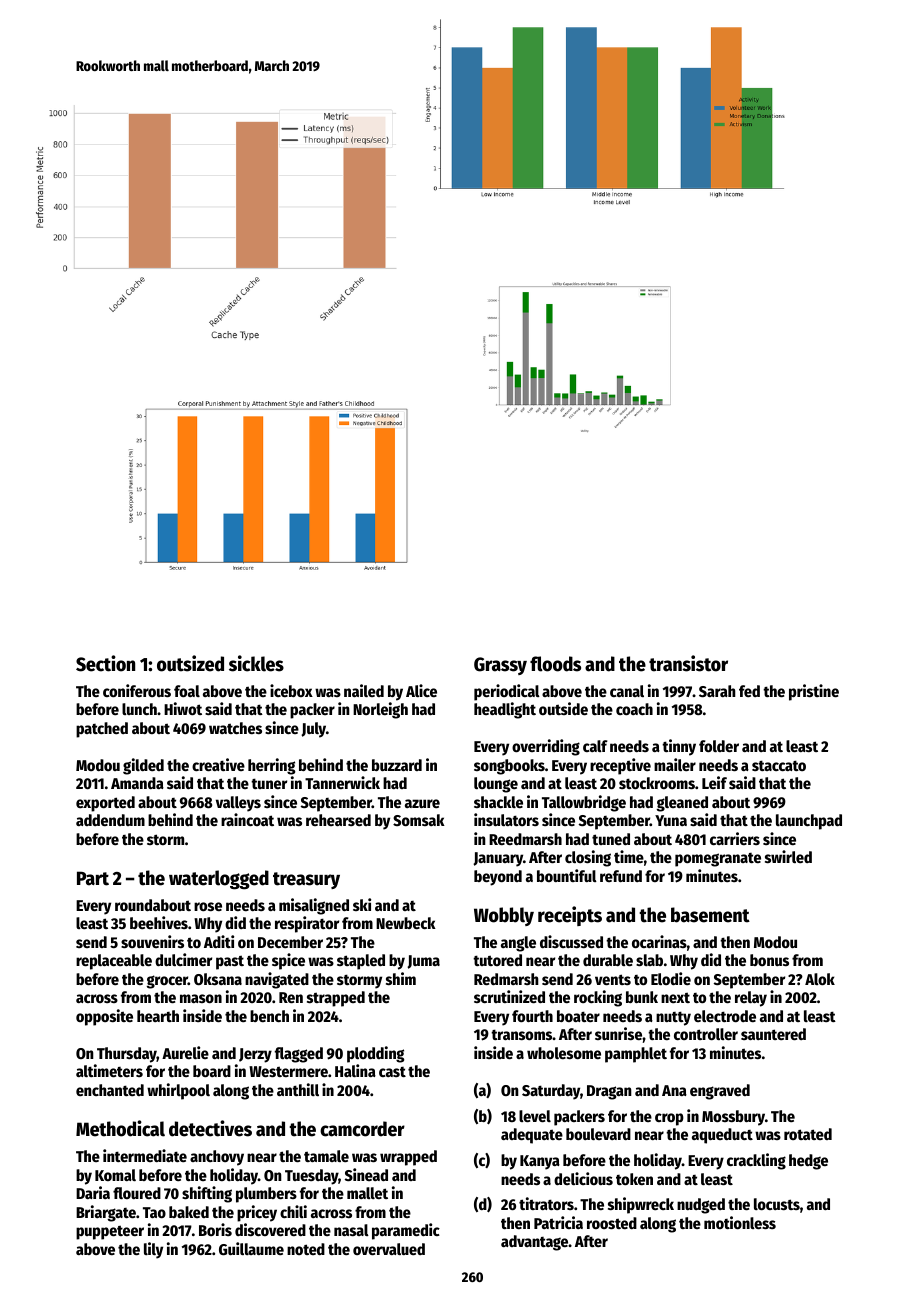 The width and height of the screenshot is (924, 1308). What do you see at coordinates (342, 782) in the screenshot?
I see `Tannerwick` at bounding box center [342, 782].
